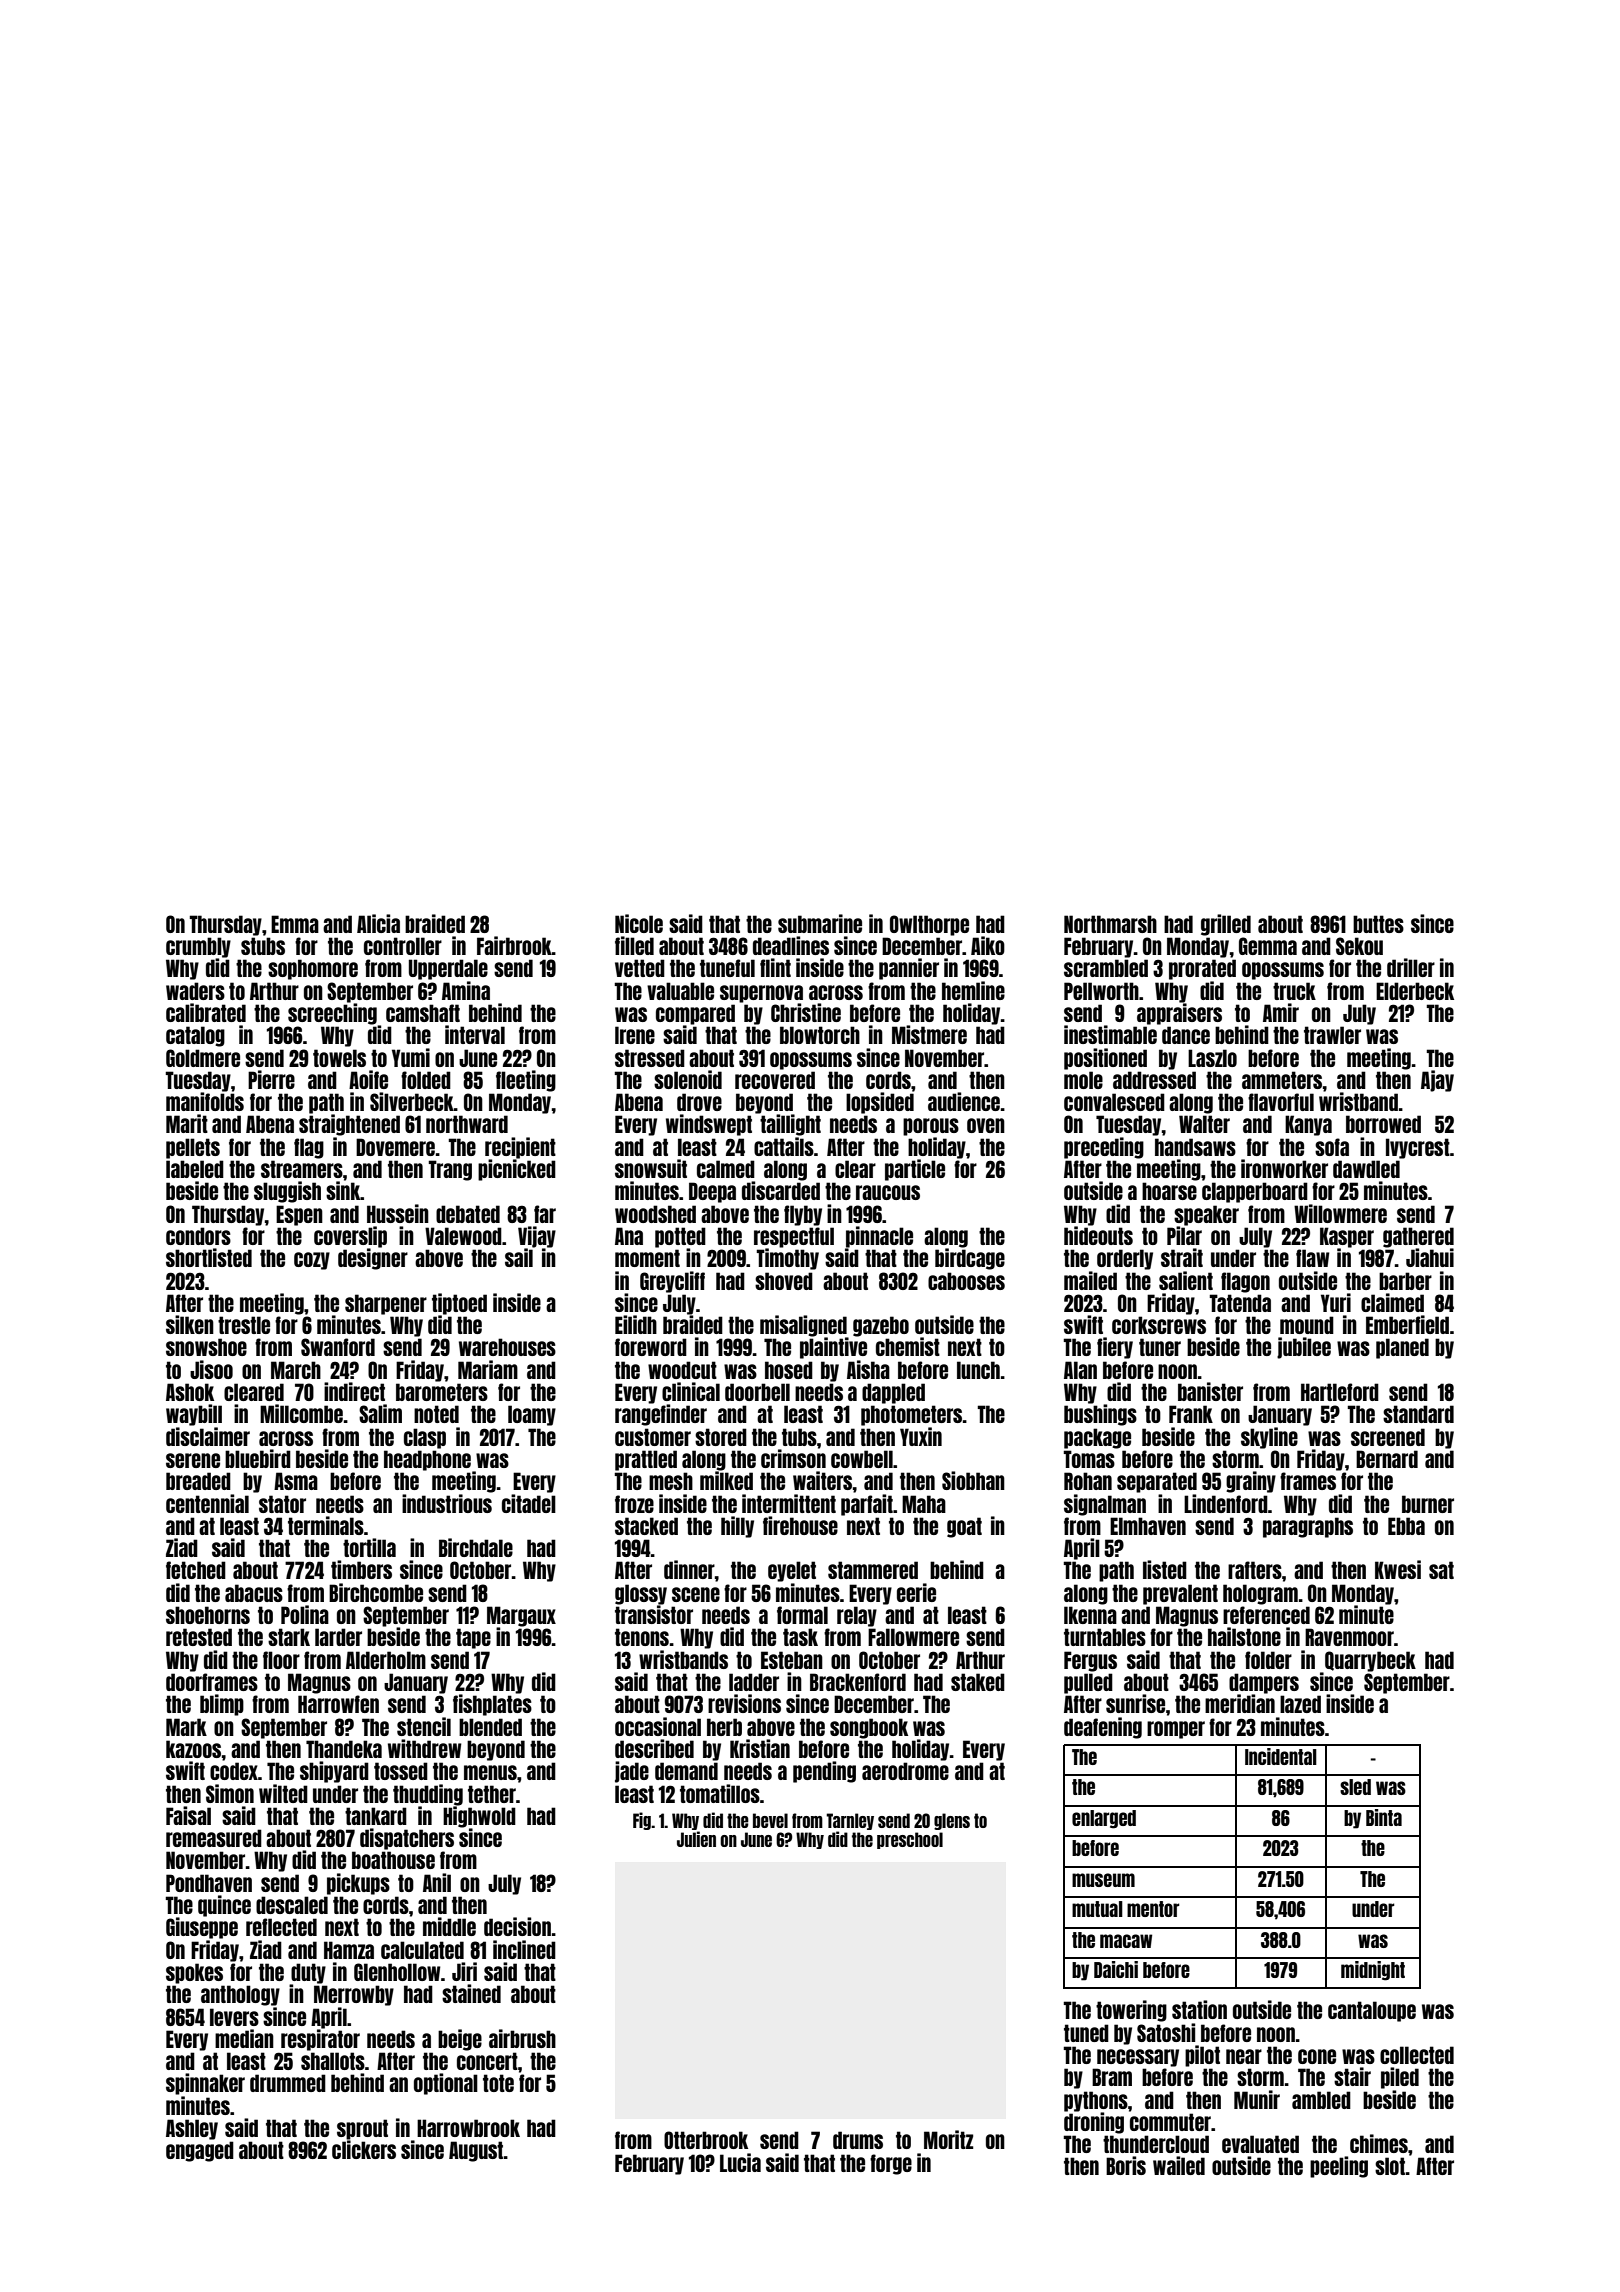  I want to click on scene, so click(696, 1594).
